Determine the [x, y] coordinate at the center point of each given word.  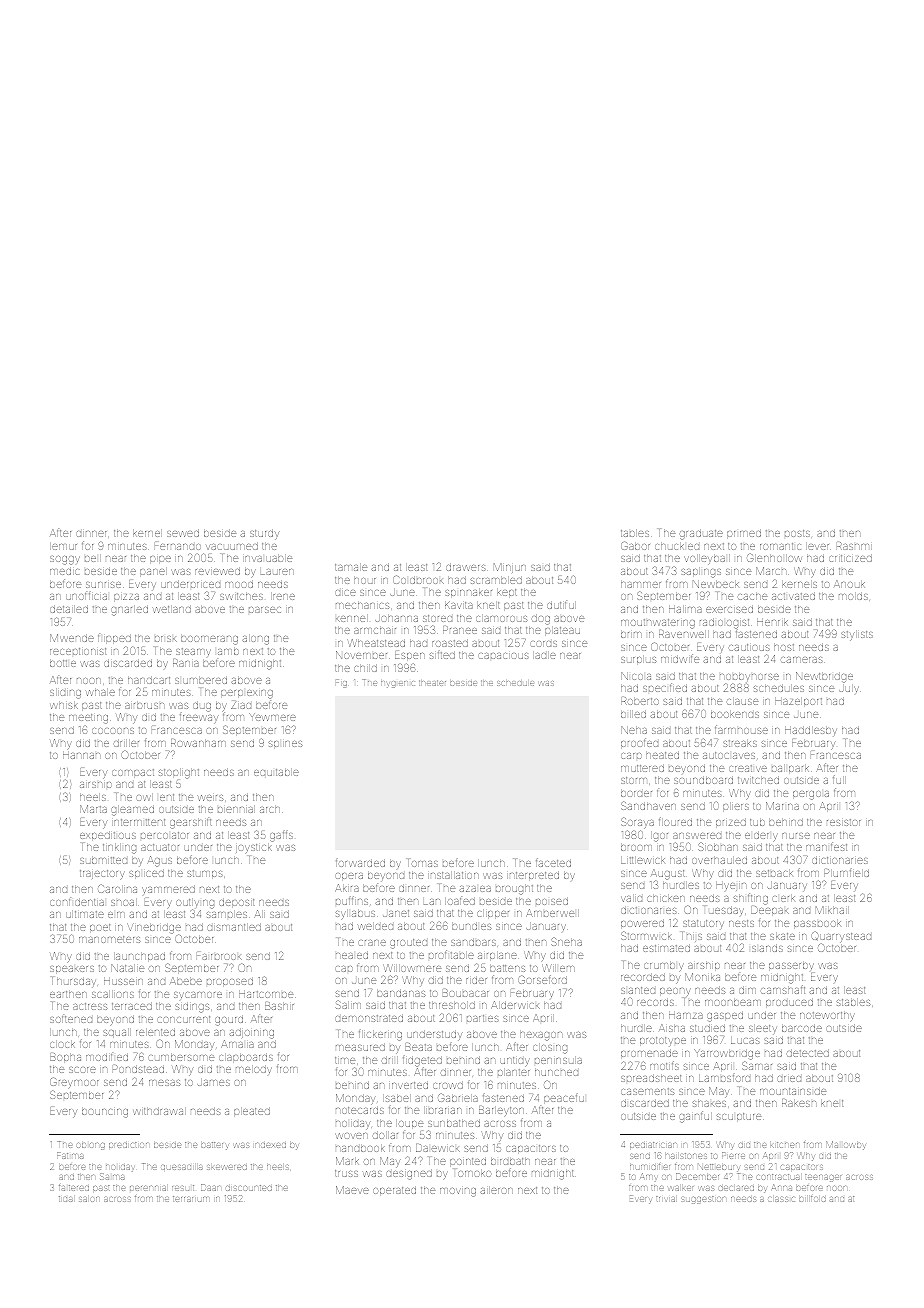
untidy [515, 1061]
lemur [63, 546]
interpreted [533, 876]
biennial [236, 809]
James [214, 1082]
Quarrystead [841, 937]
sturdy [264, 534]
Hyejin [731, 886]
